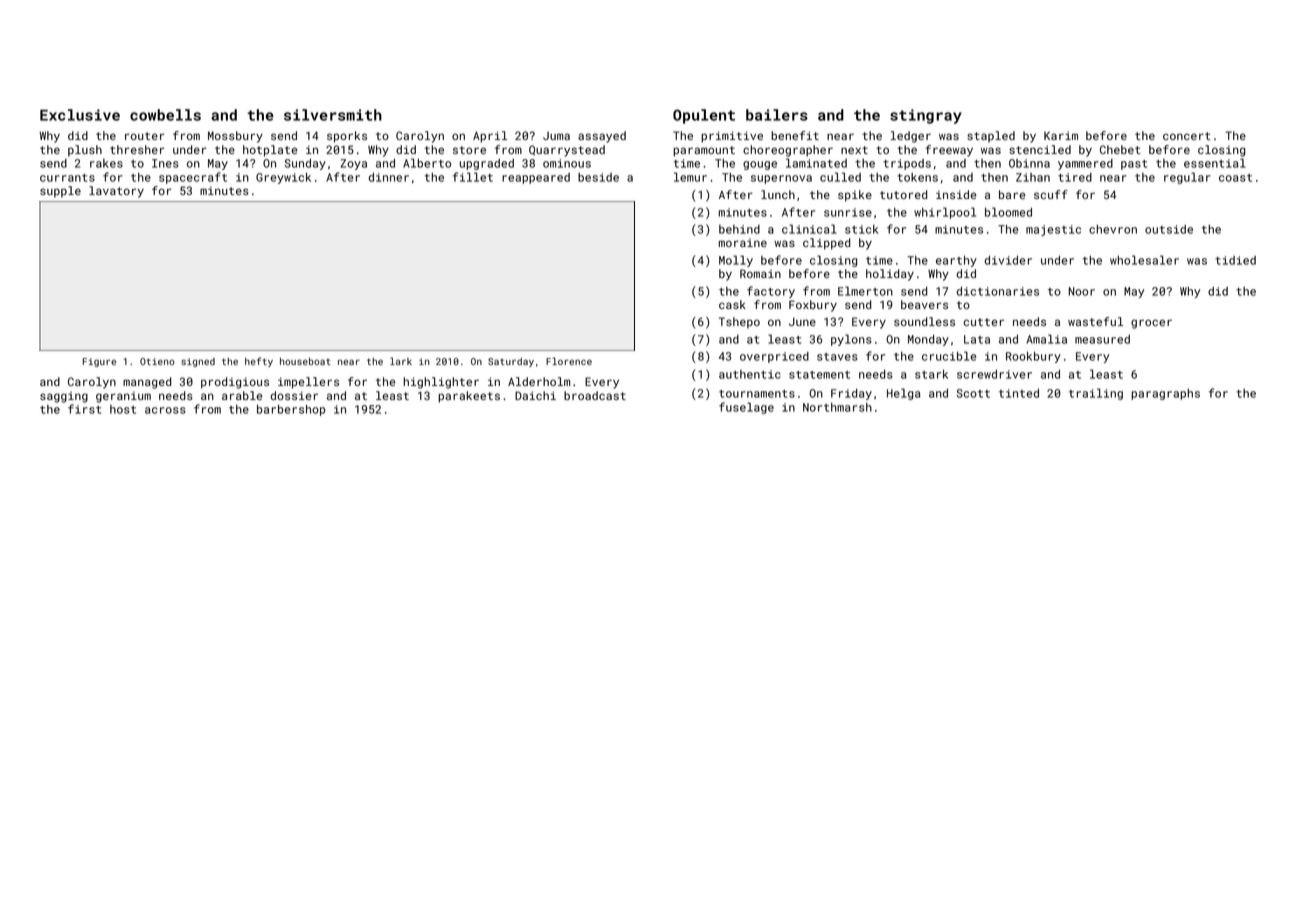 Image resolution: width=1308 pixels, height=924 pixels. What do you see at coordinates (1187, 136) in the page?
I see `concert` at bounding box center [1187, 136].
